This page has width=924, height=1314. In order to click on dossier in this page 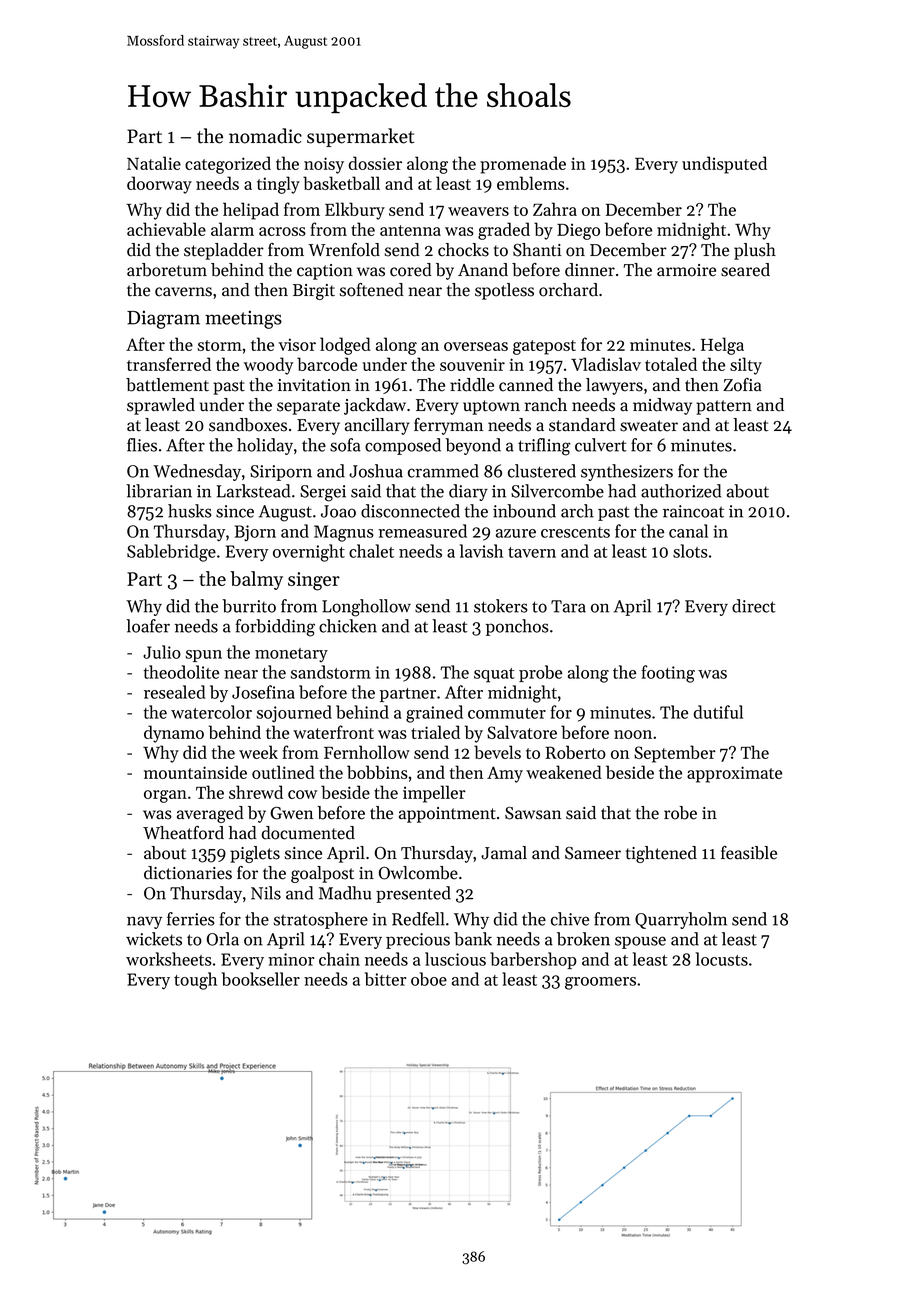, I will do `click(375, 163)`.
